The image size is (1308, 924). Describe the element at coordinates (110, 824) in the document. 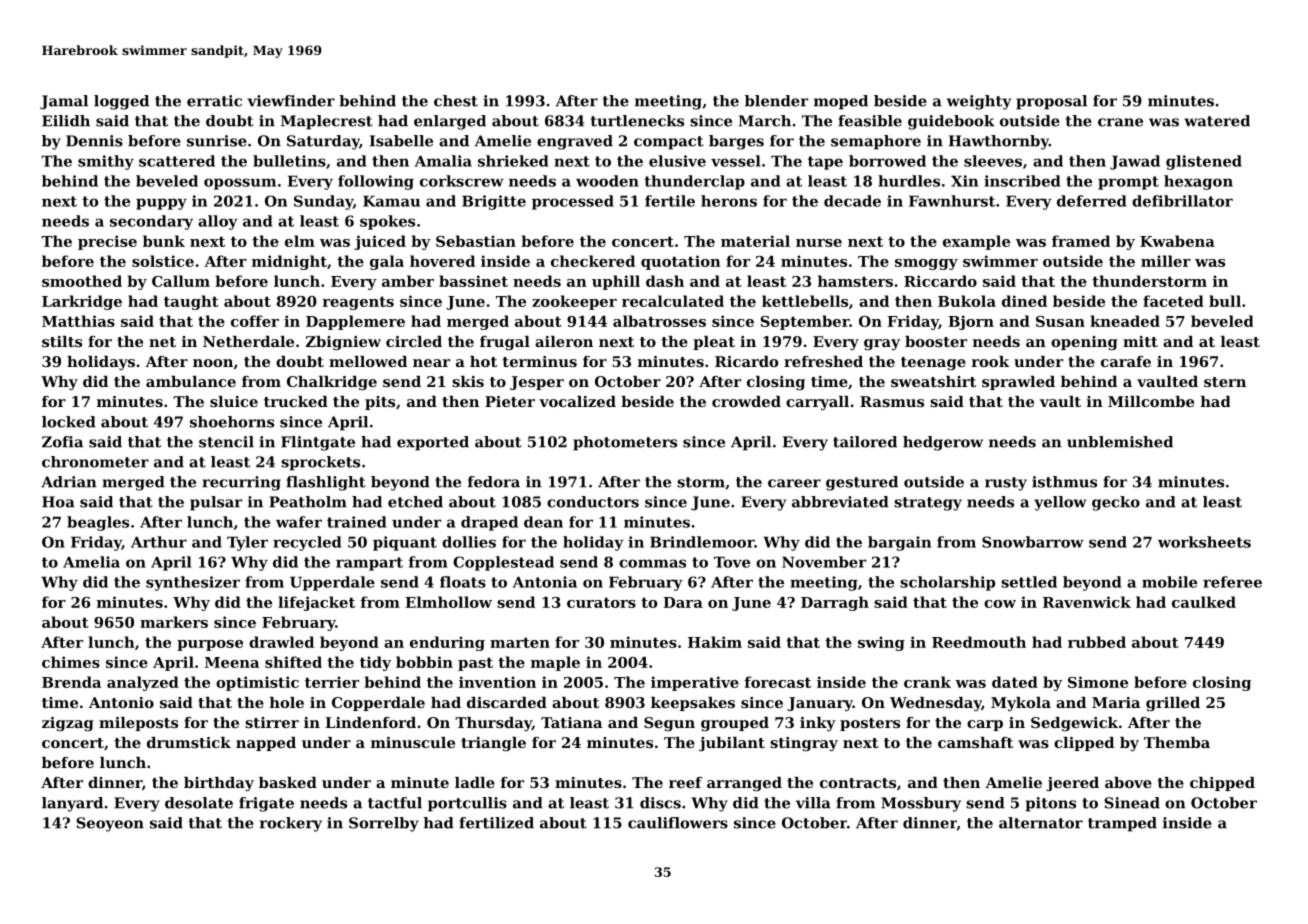

I see `Seoyeon` at that location.
